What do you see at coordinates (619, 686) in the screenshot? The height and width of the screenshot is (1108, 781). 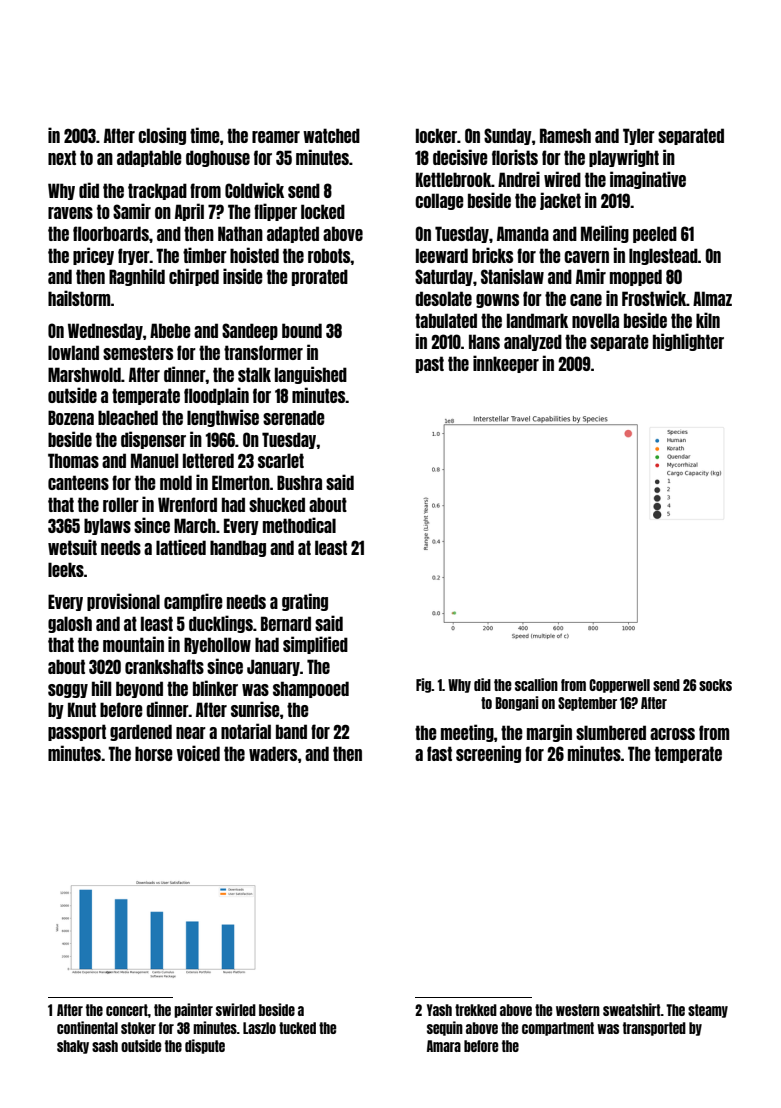 I see `Copperwell` at bounding box center [619, 686].
